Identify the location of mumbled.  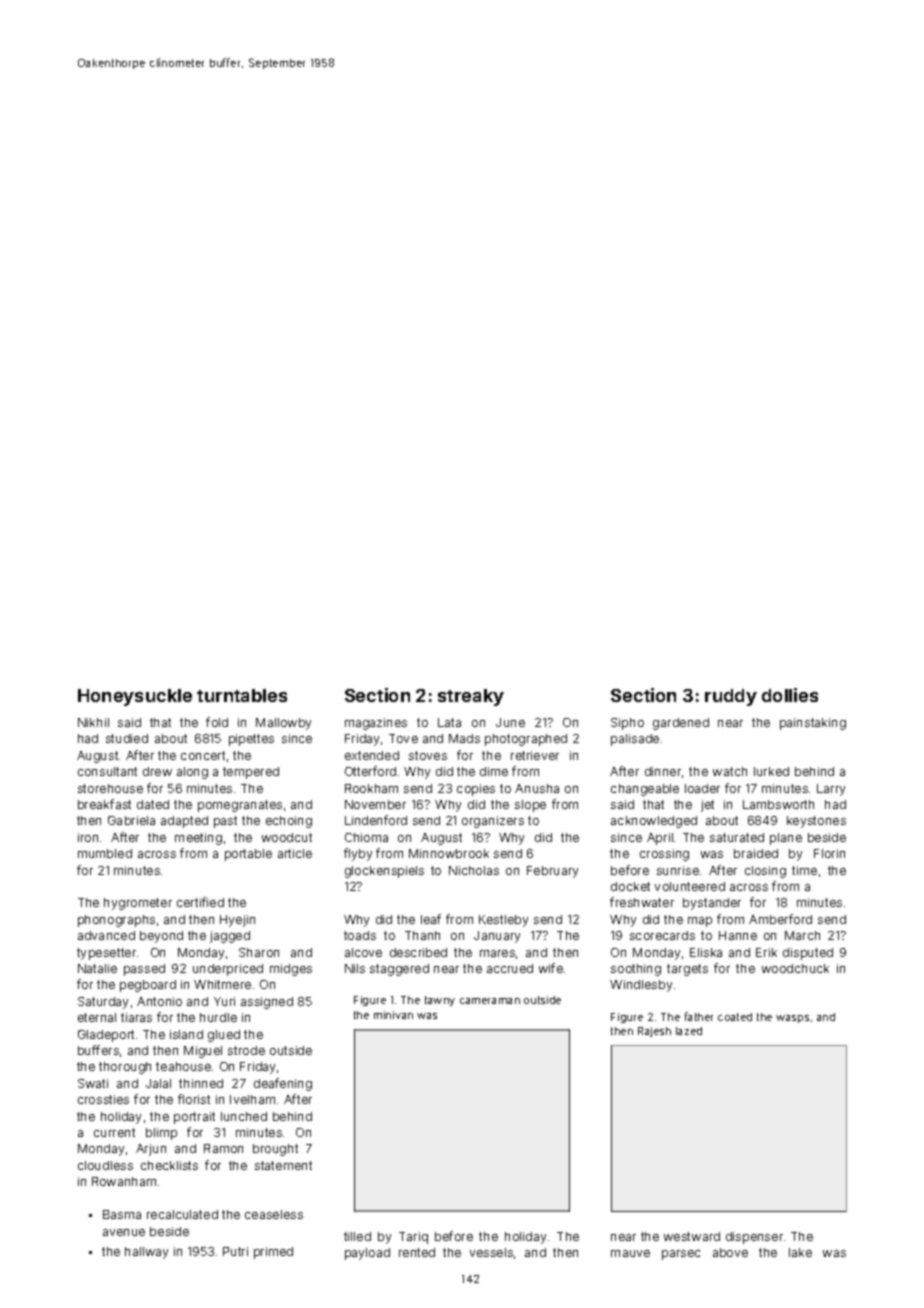
(105, 853).
